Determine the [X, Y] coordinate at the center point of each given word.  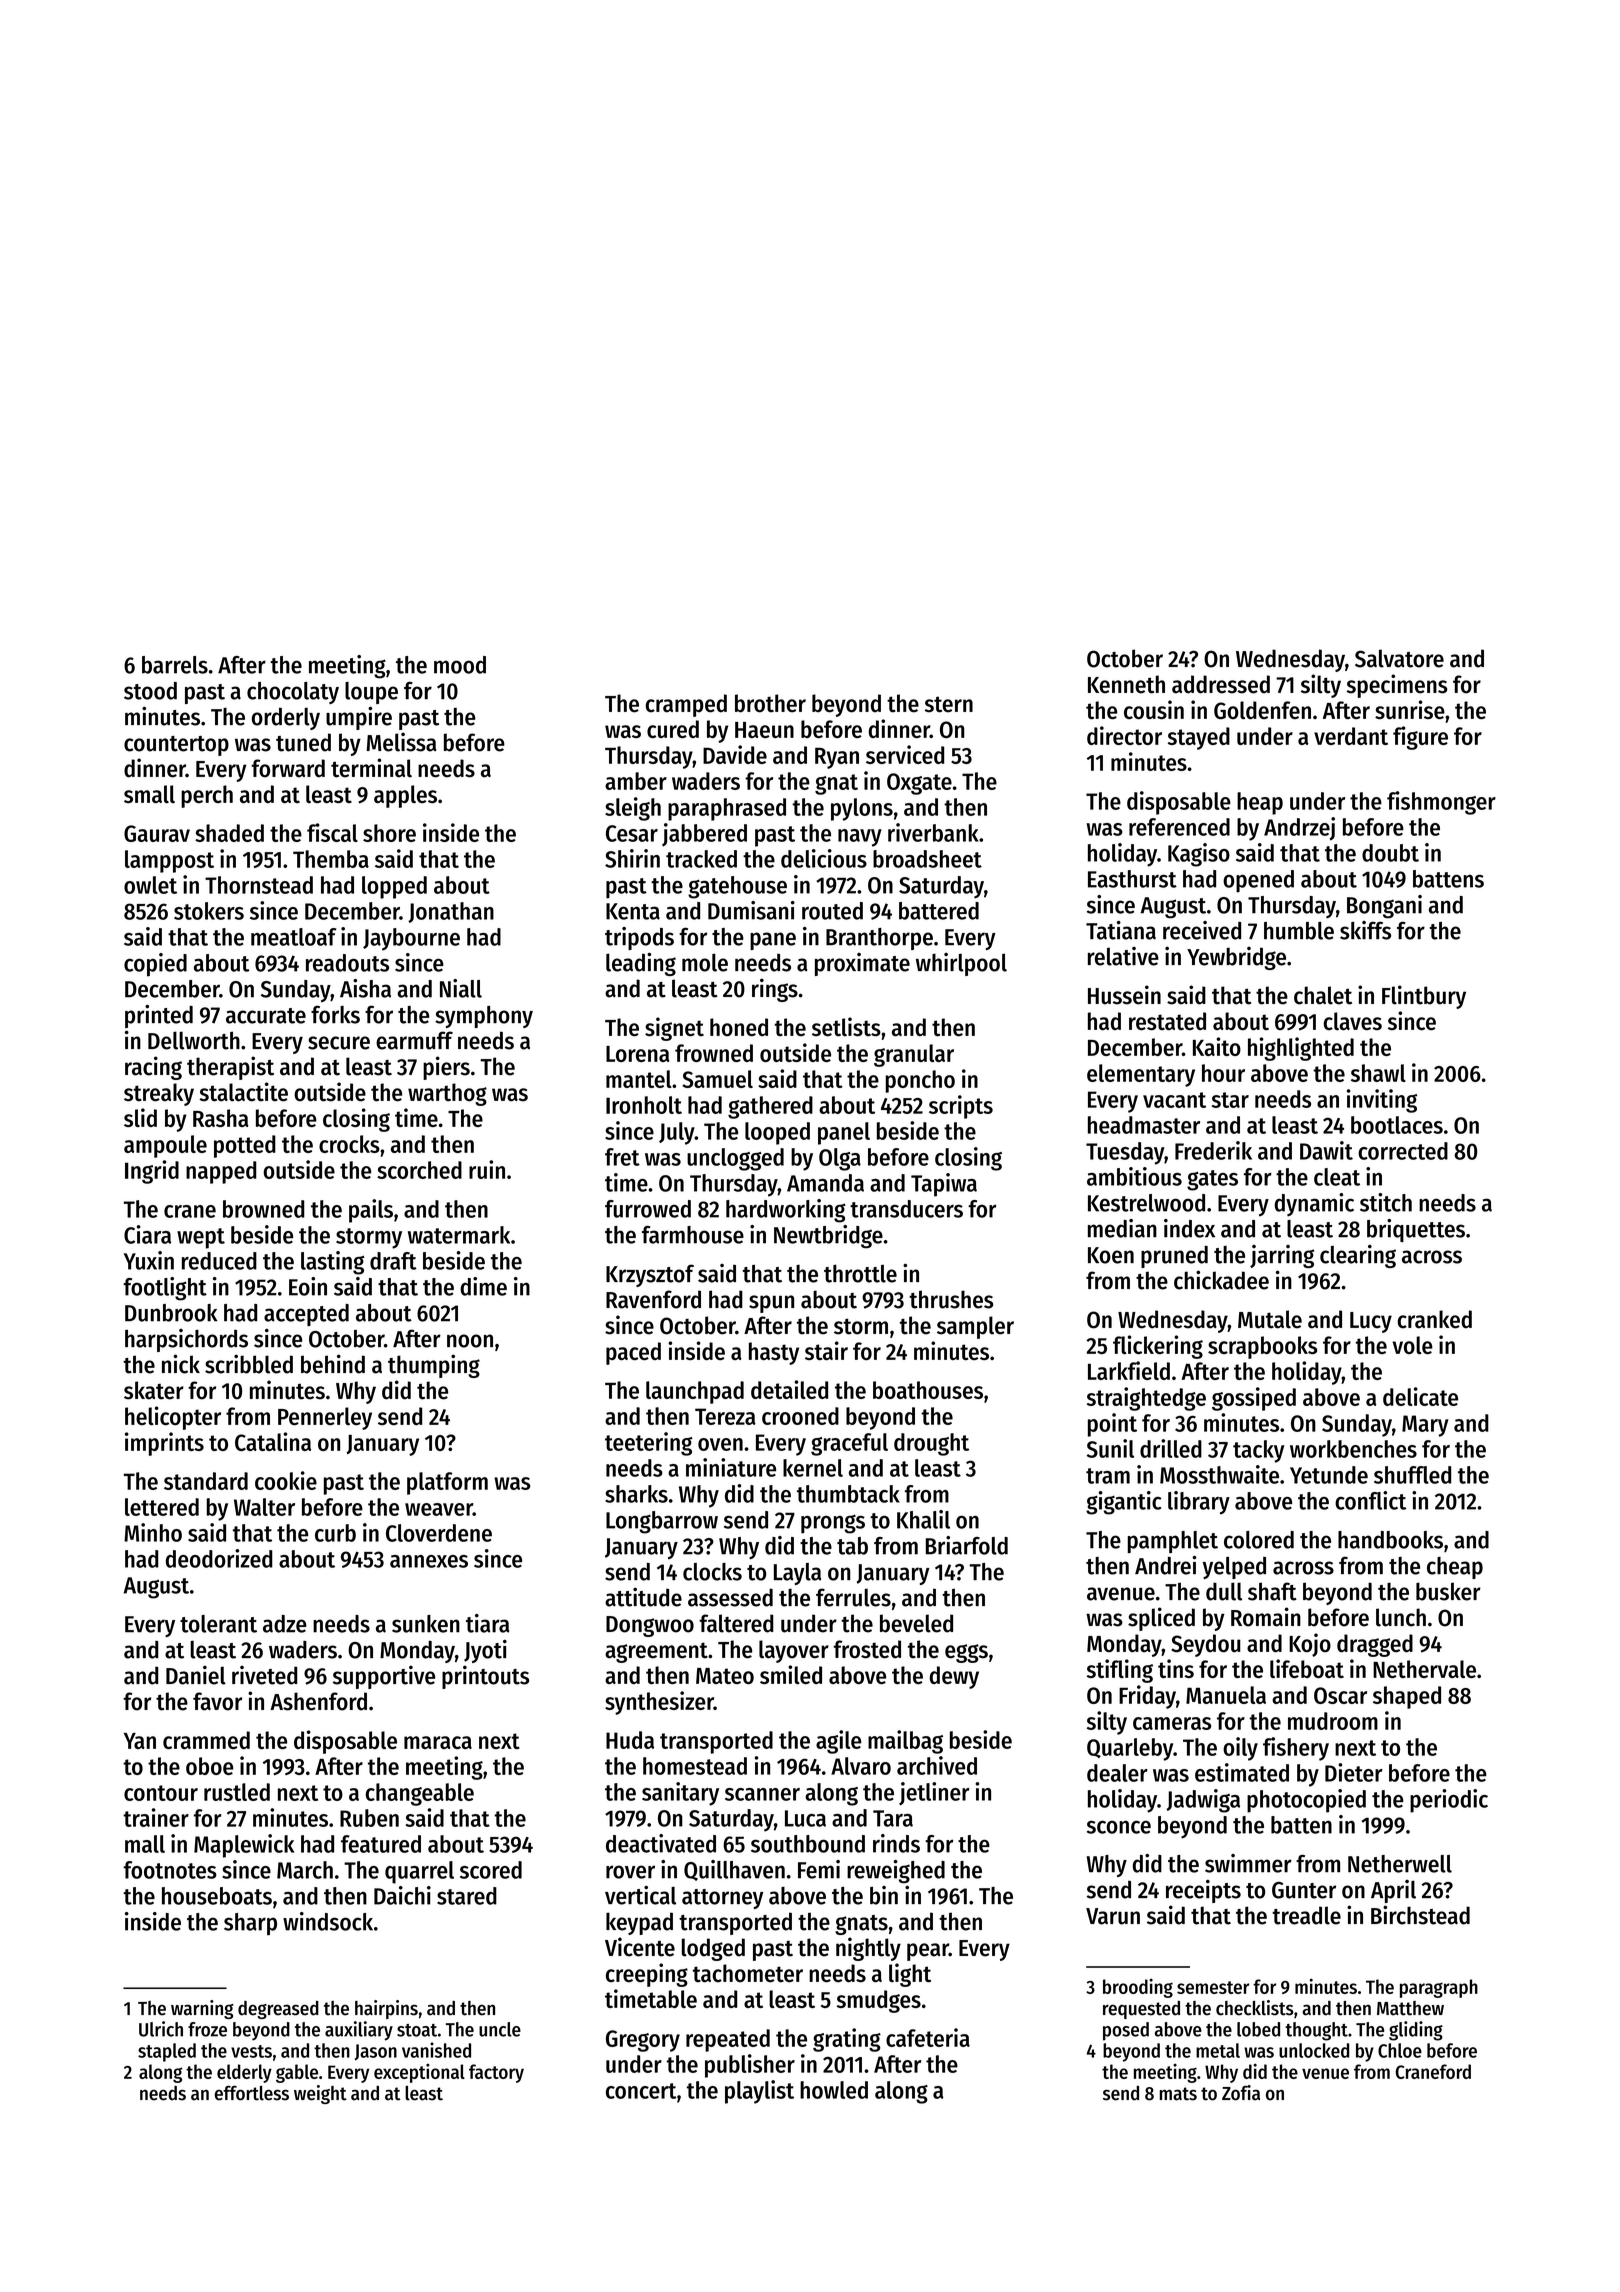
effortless [252, 2093]
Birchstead [1420, 1915]
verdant [1351, 736]
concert [641, 2091]
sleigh [633, 809]
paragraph [1439, 1988]
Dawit [1326, 1150]
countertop [176, 746]
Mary [1425, 1426]
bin [884, 1895]
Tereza [725, 1416]
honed [739, 1027]
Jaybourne [411, 939]
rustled [237, 1792]
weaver [439, 1509]
